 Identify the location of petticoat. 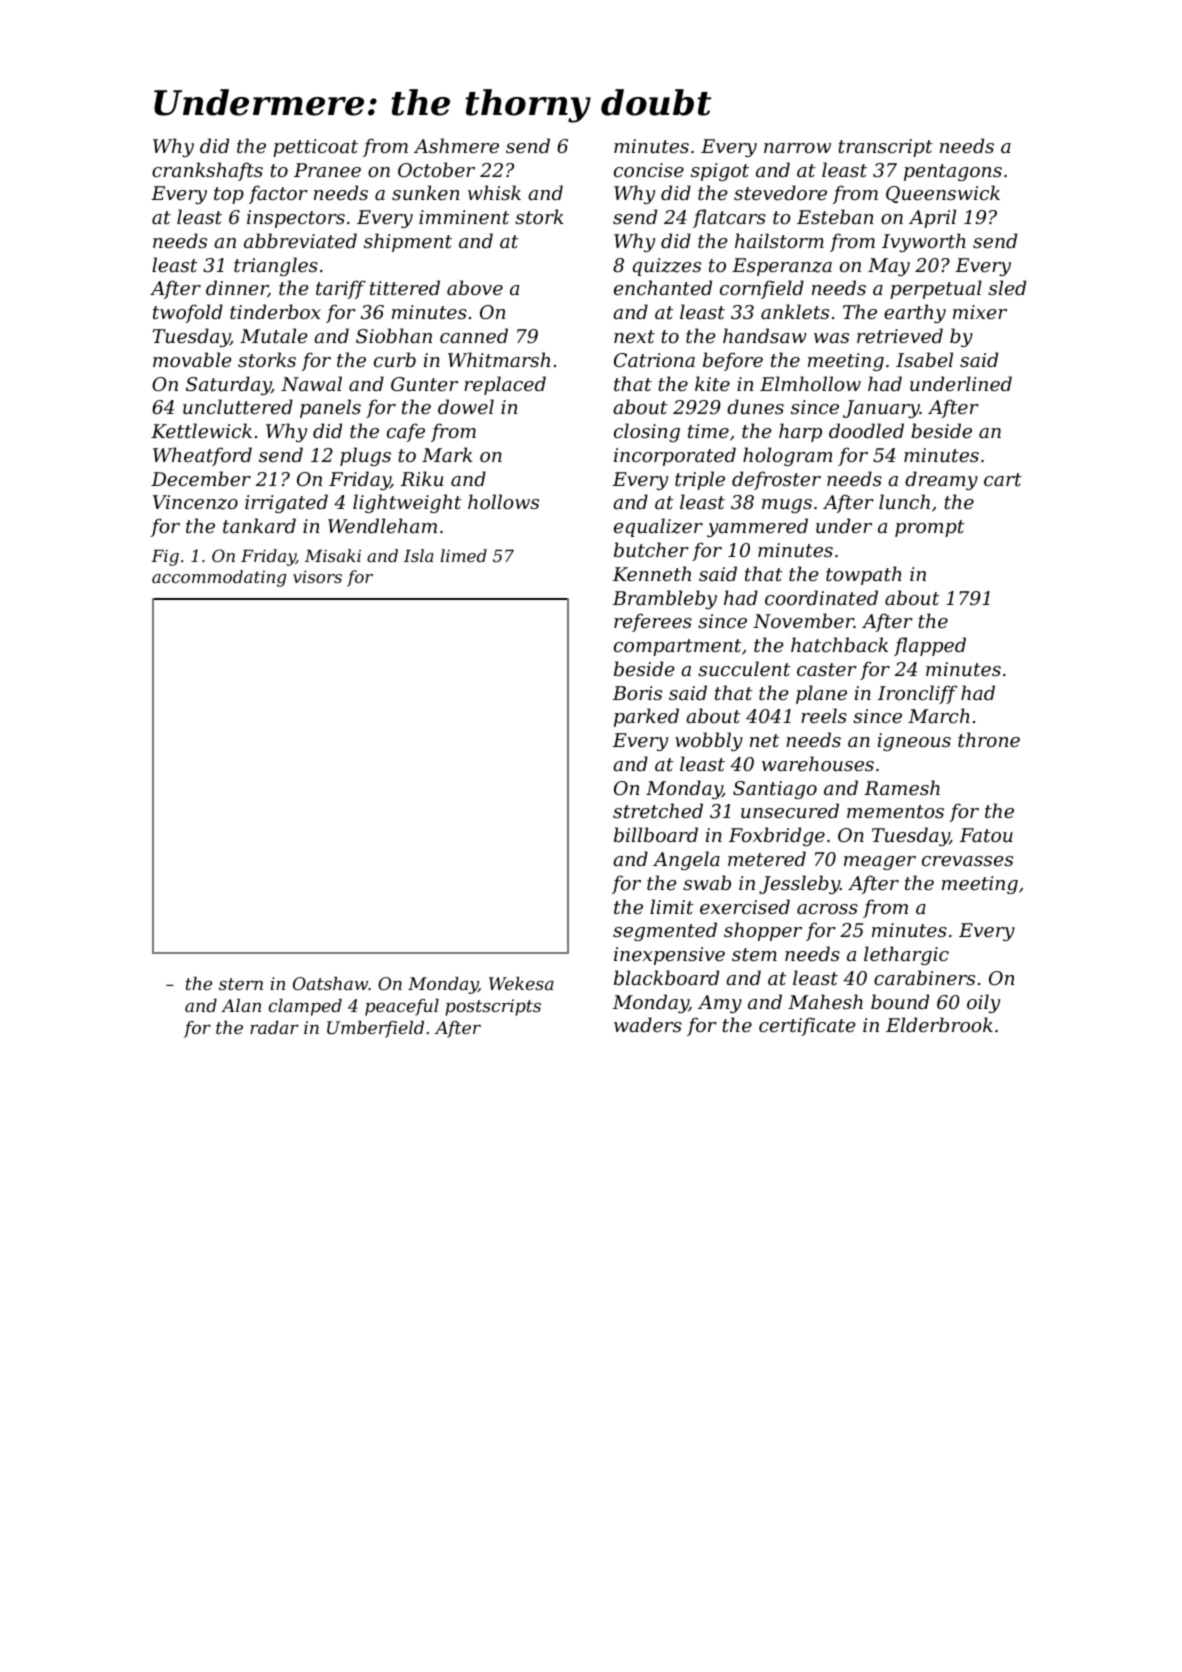
(315, 148).
